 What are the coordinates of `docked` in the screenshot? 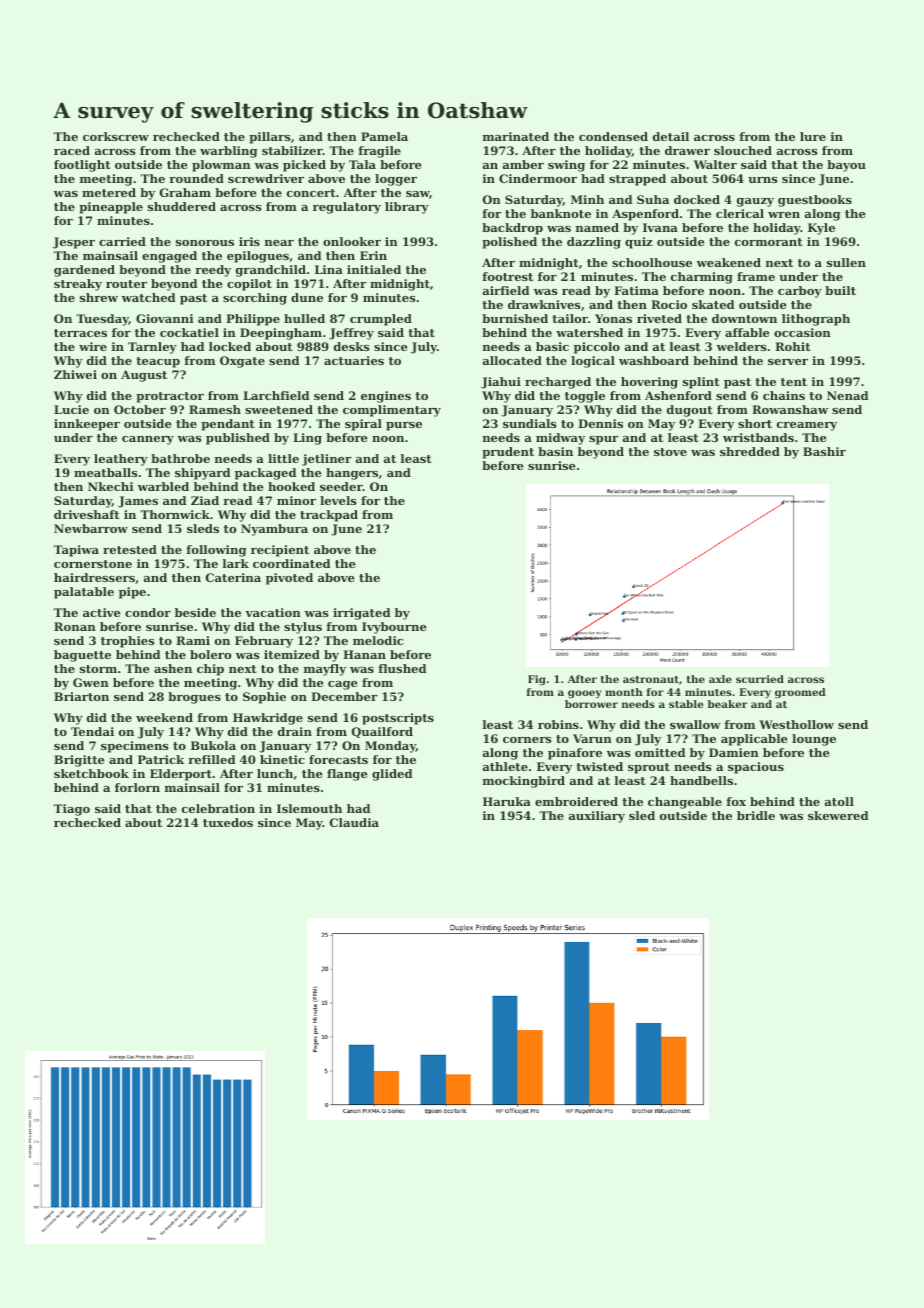 It's located at (697, 199).
